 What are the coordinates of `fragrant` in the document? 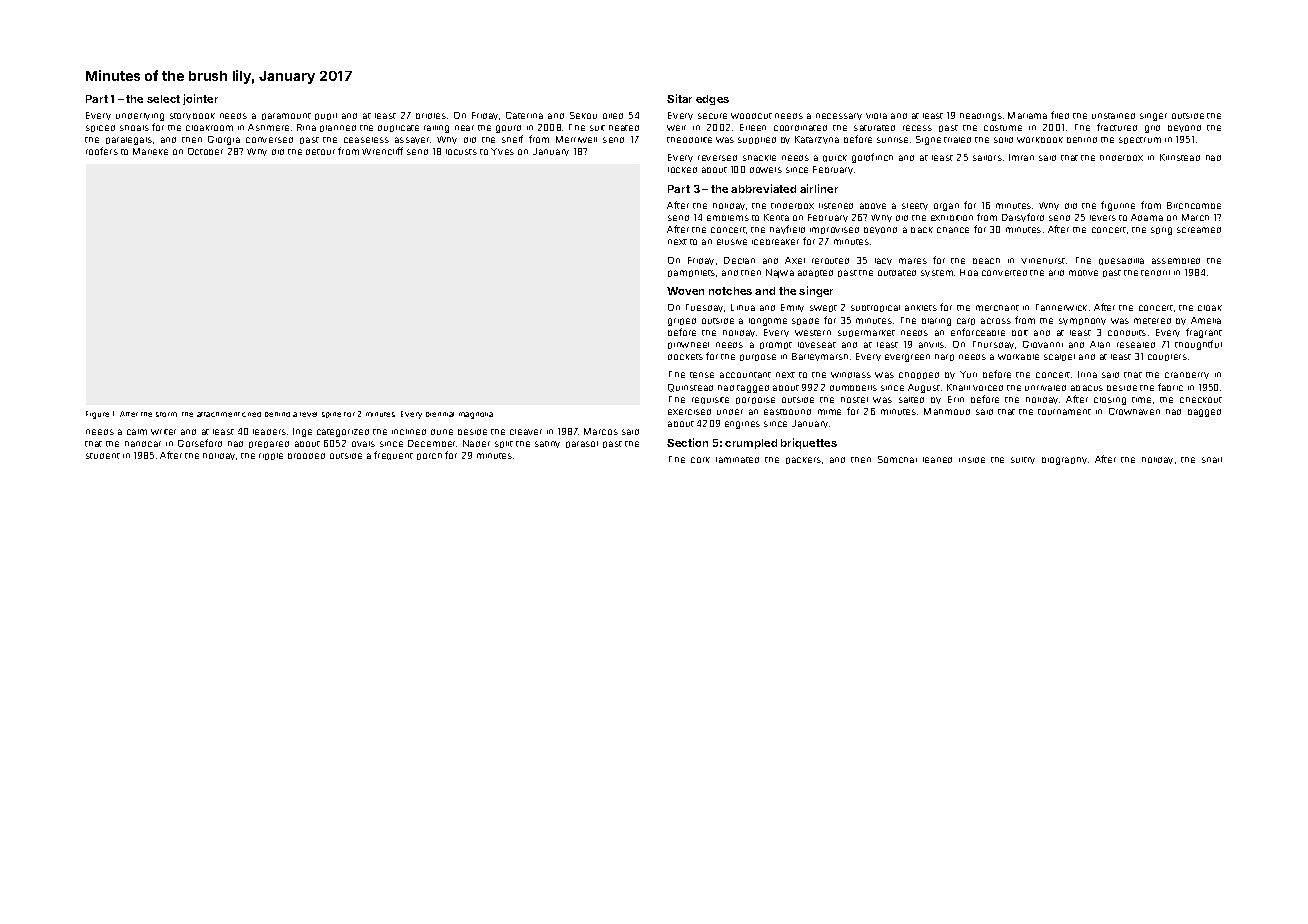 It's located at (1204, 333).
